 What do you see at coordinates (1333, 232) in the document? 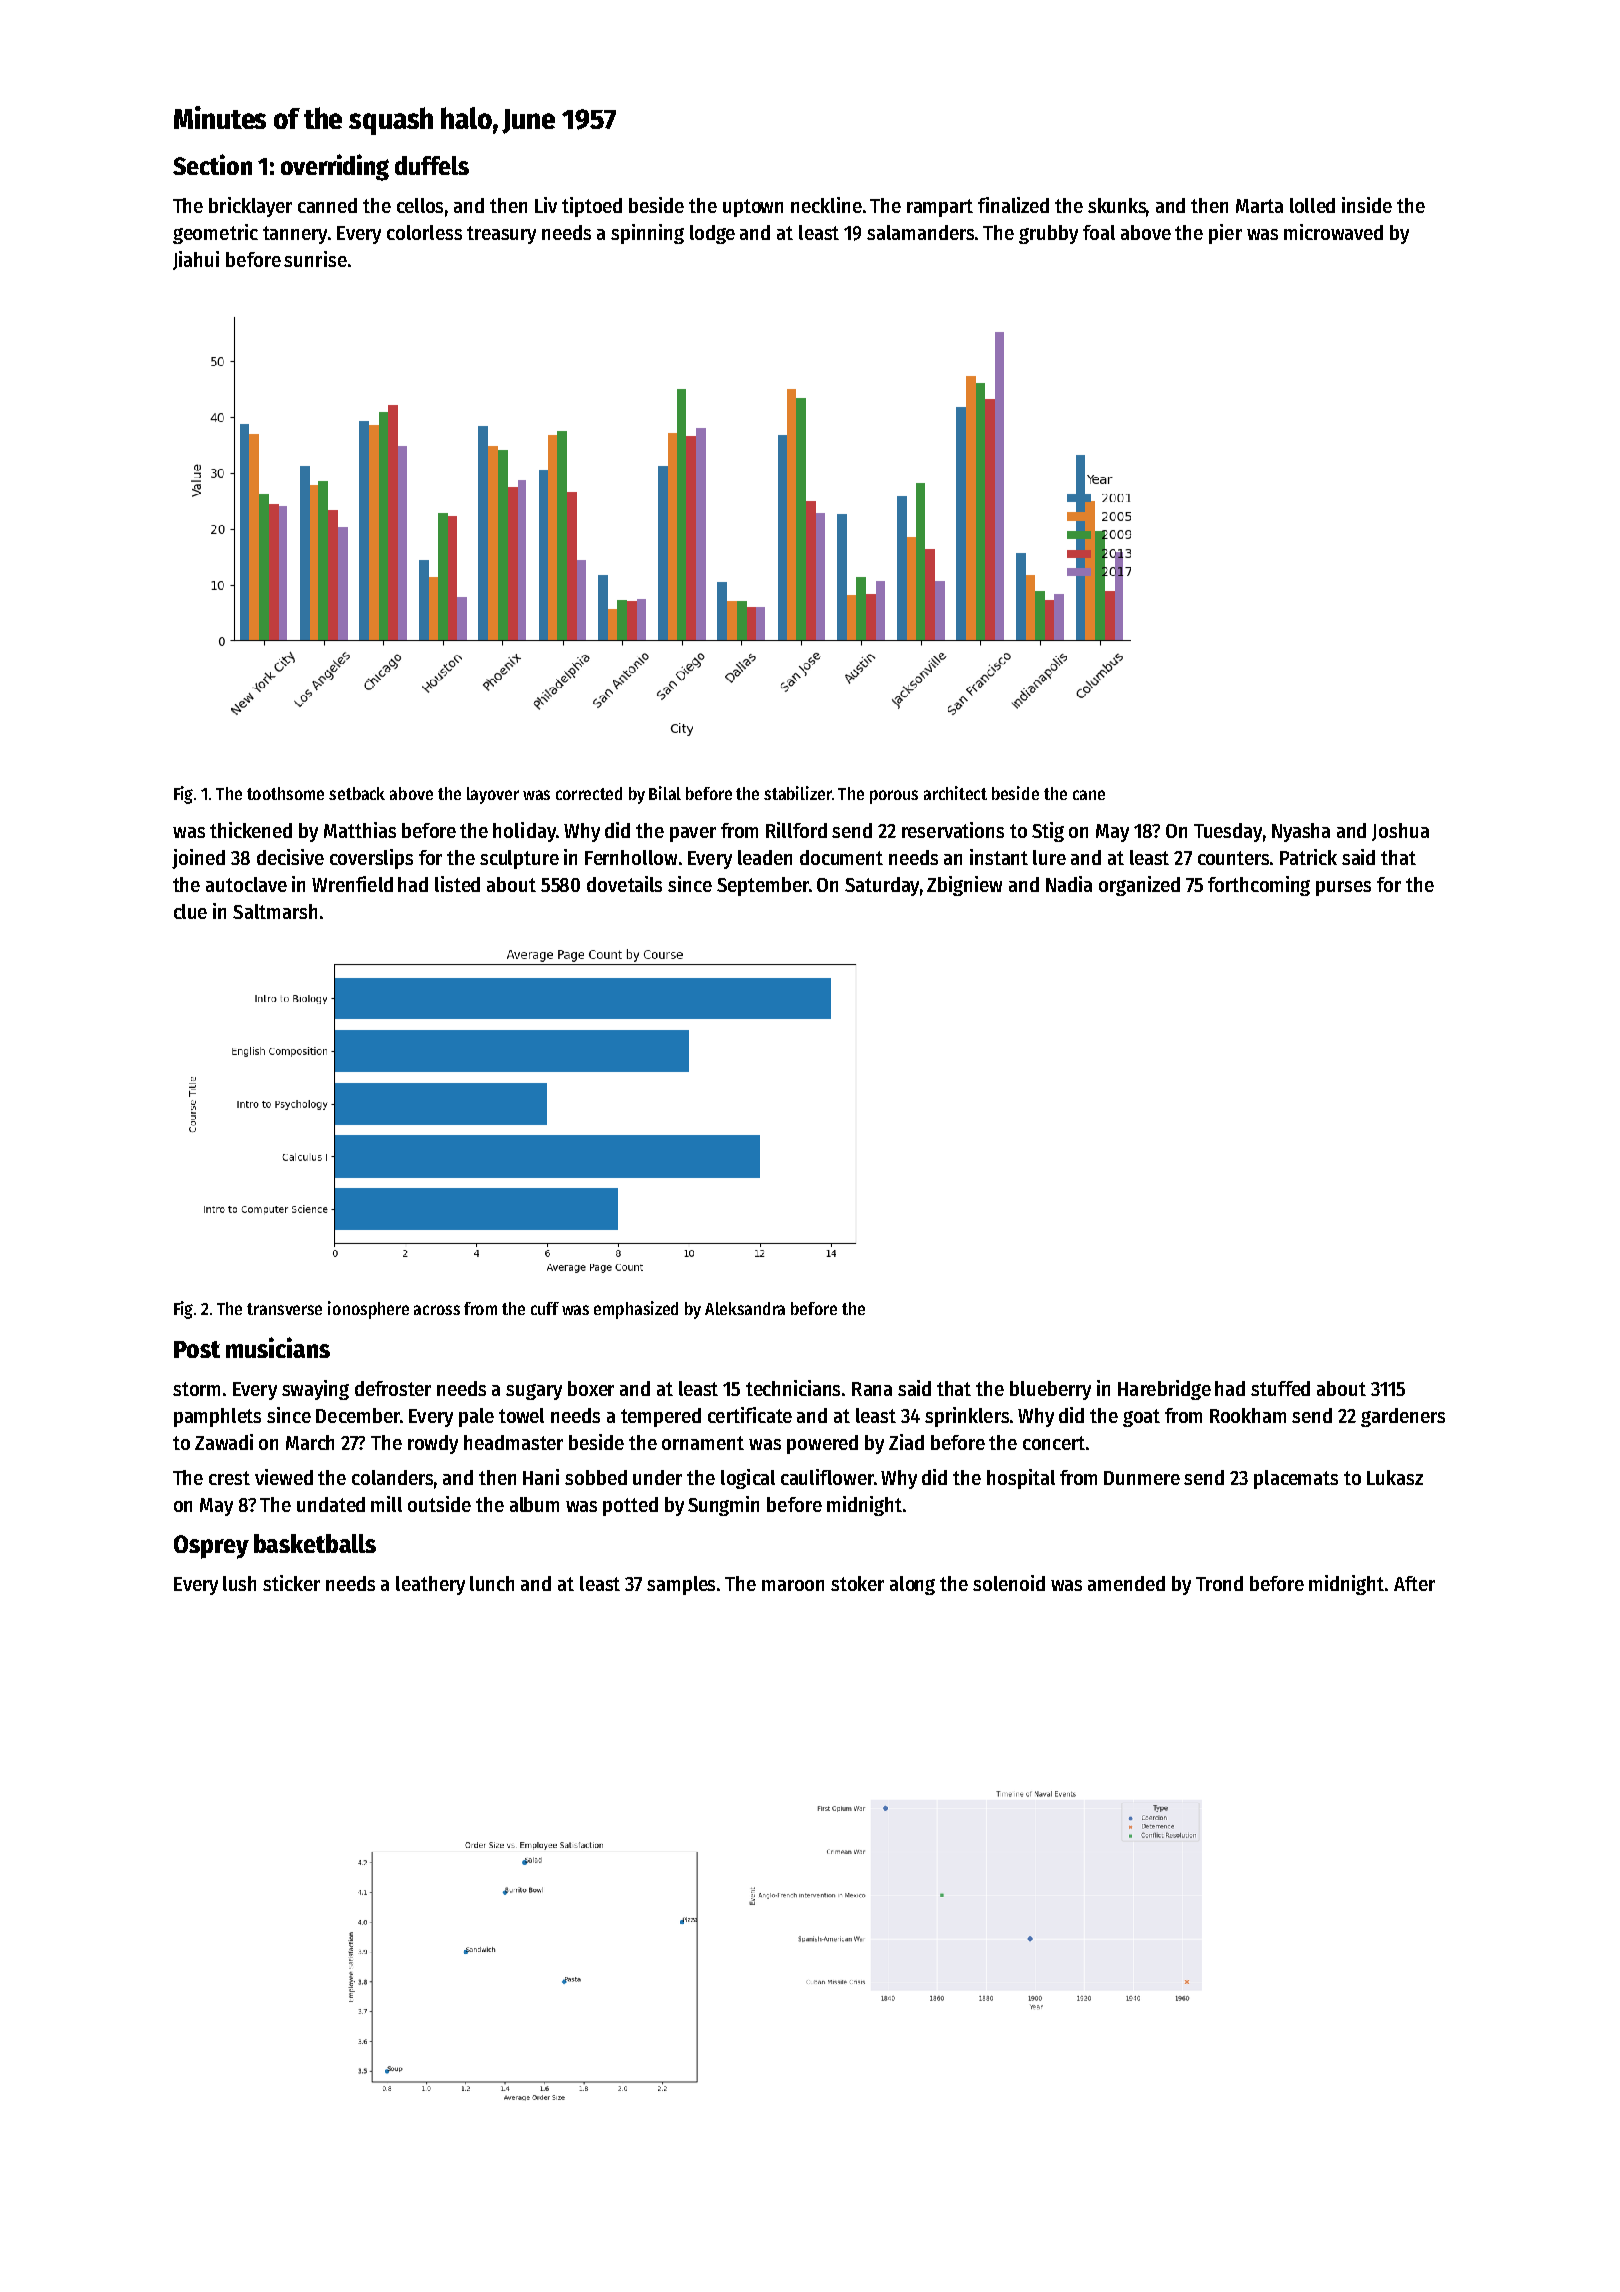
I see `microwaved` at bounding box center [1333, 232].
